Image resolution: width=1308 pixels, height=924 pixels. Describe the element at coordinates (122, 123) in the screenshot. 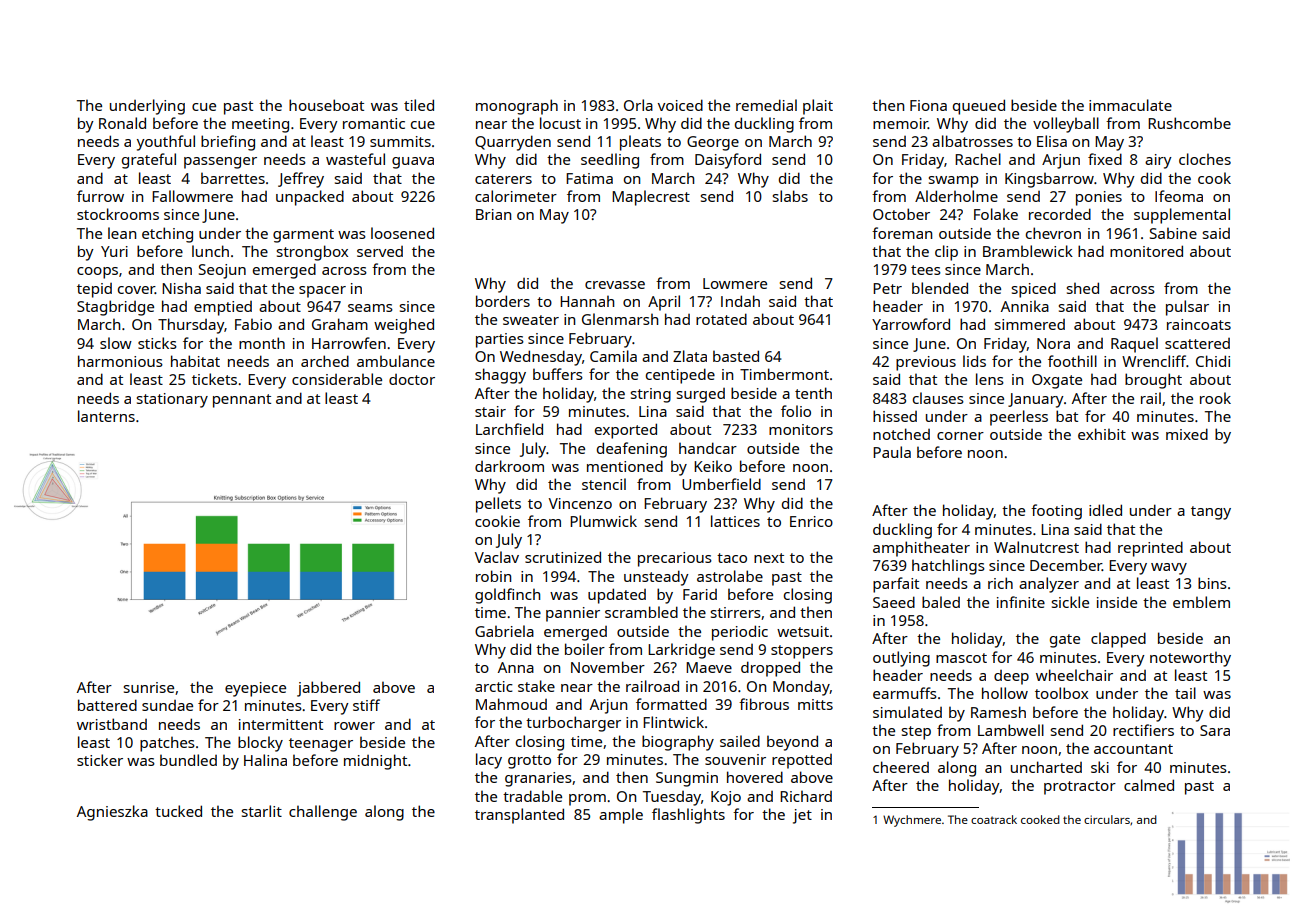

I see `Ronald` at that location.
